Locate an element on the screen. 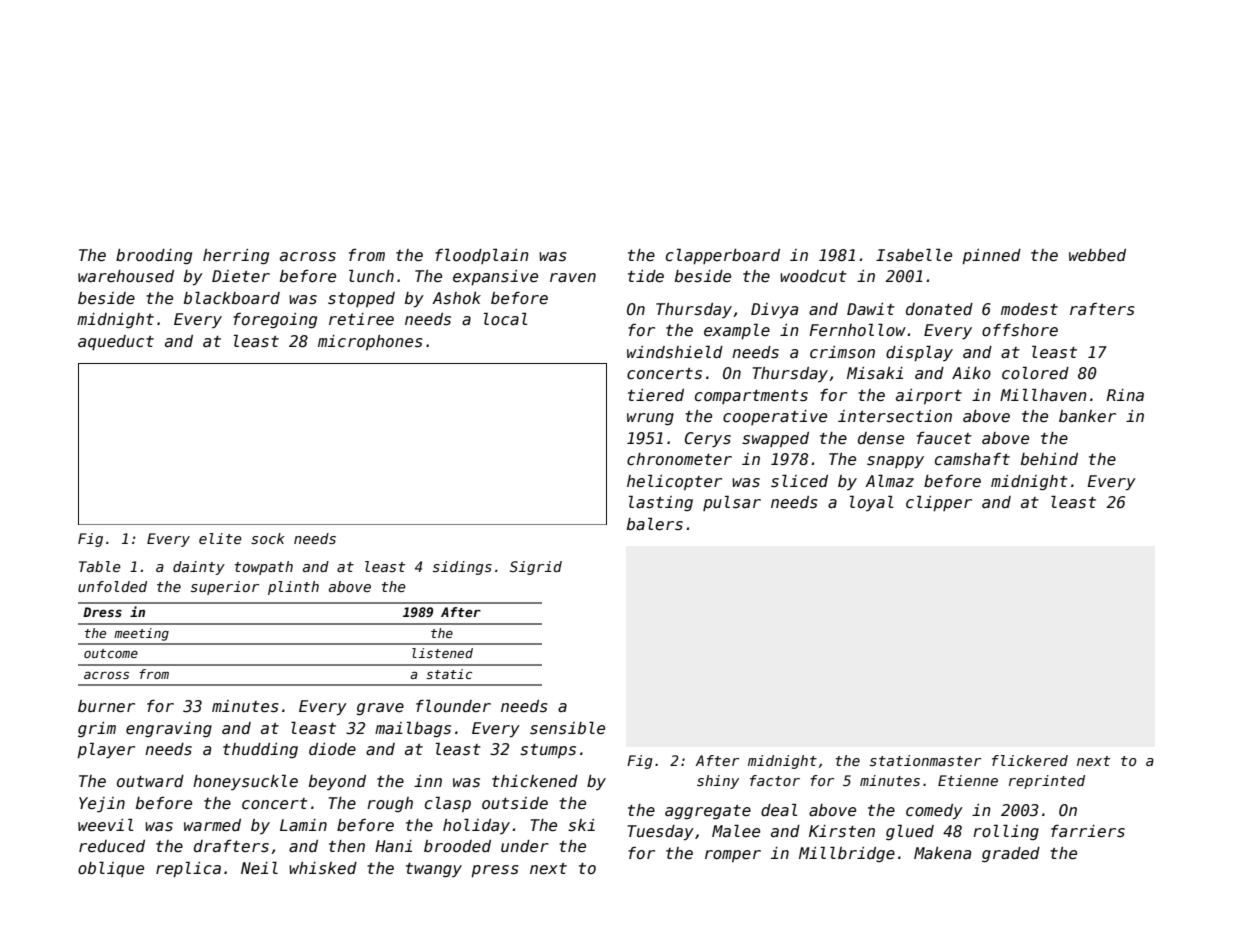 The image size is (1233, 952). whisked is located at coordinates (323, 868).
